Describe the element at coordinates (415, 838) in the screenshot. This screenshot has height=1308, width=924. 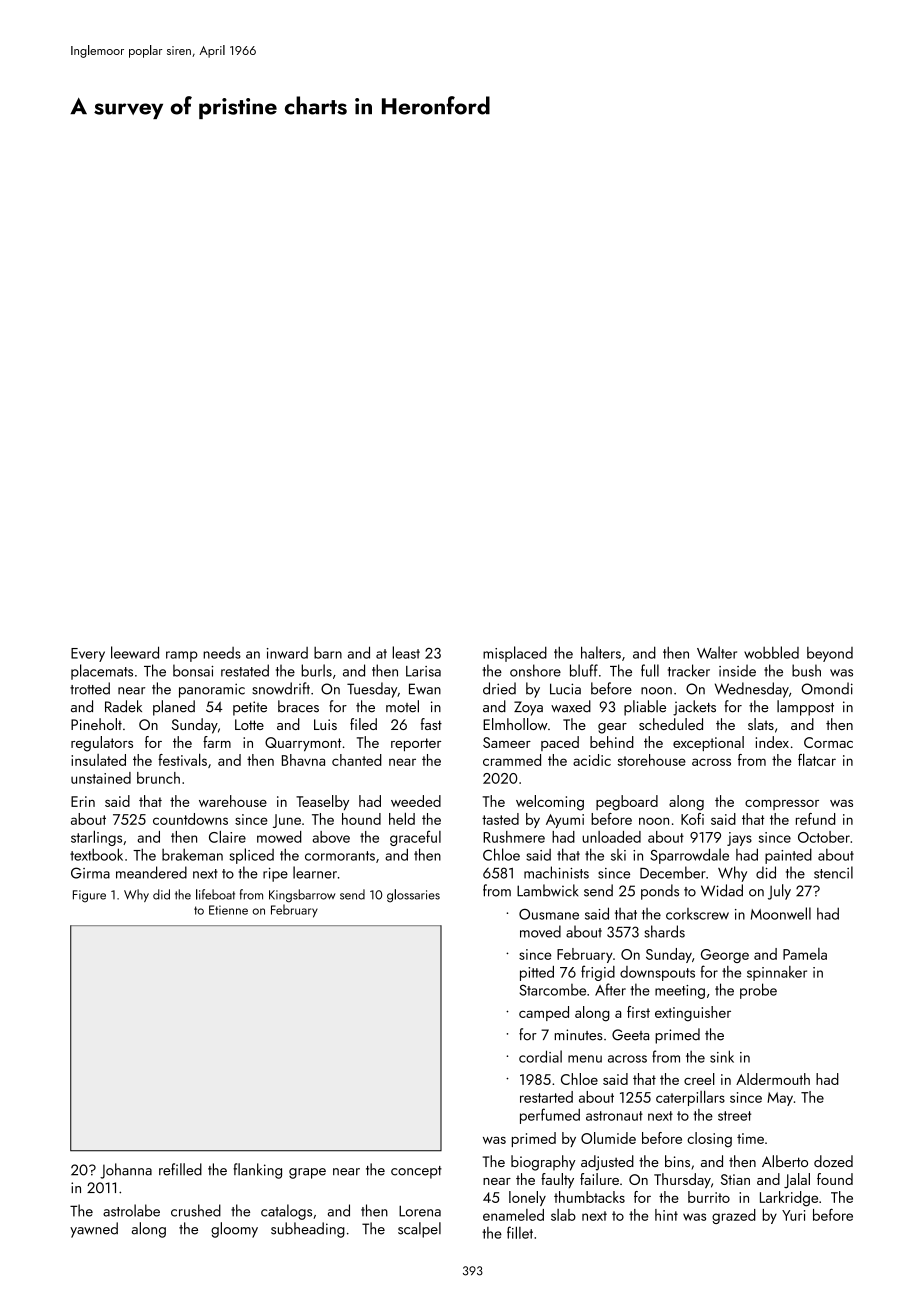
I see `graceful` at that location.
